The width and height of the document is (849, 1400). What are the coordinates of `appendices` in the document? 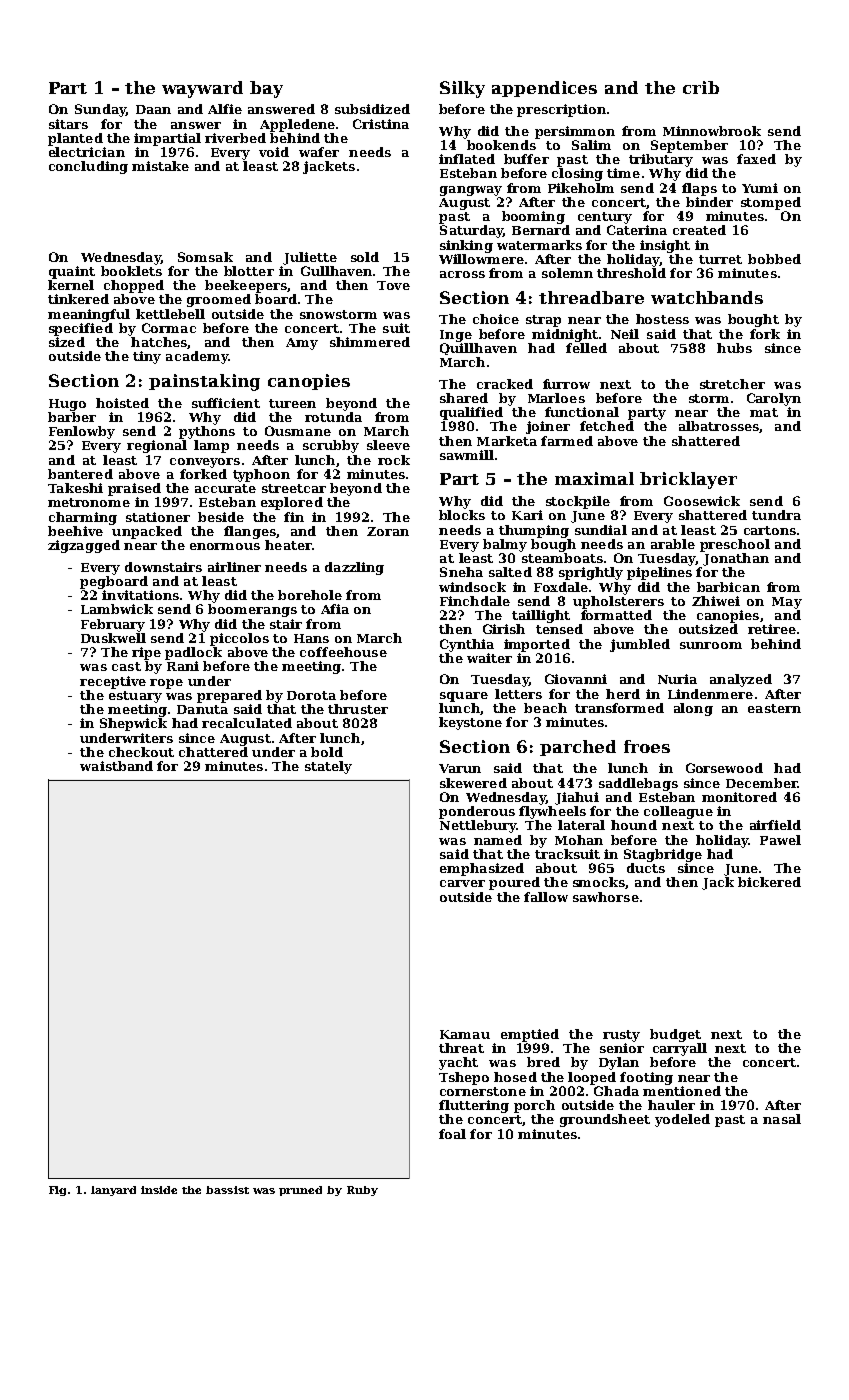 It's located at (544, 89).
